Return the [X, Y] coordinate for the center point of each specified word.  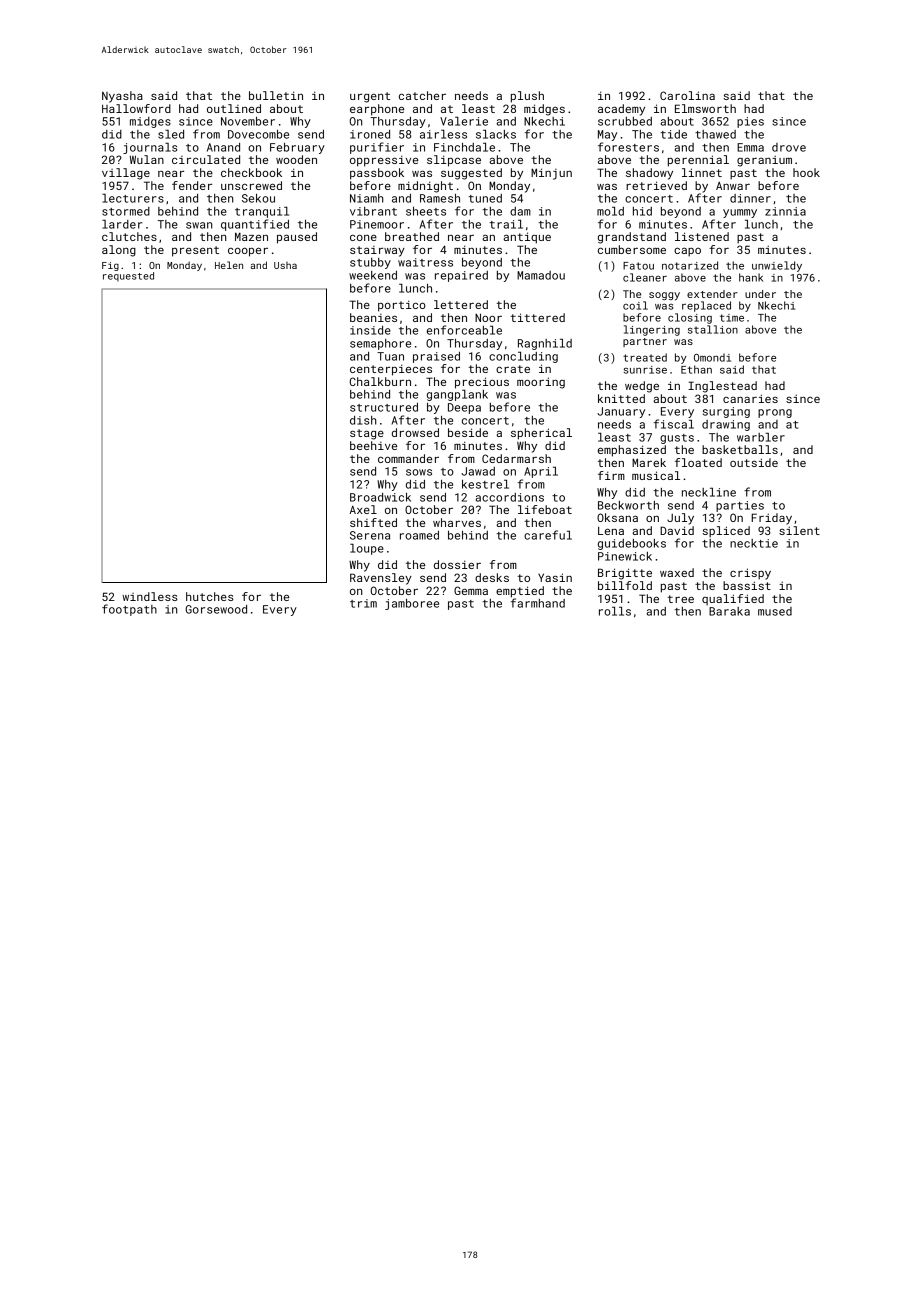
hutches [210, 596]
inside [370, 330]
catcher [422, 95]
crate [513, 369]
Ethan [696, 369]
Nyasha [122, 97]
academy [621, 110]
